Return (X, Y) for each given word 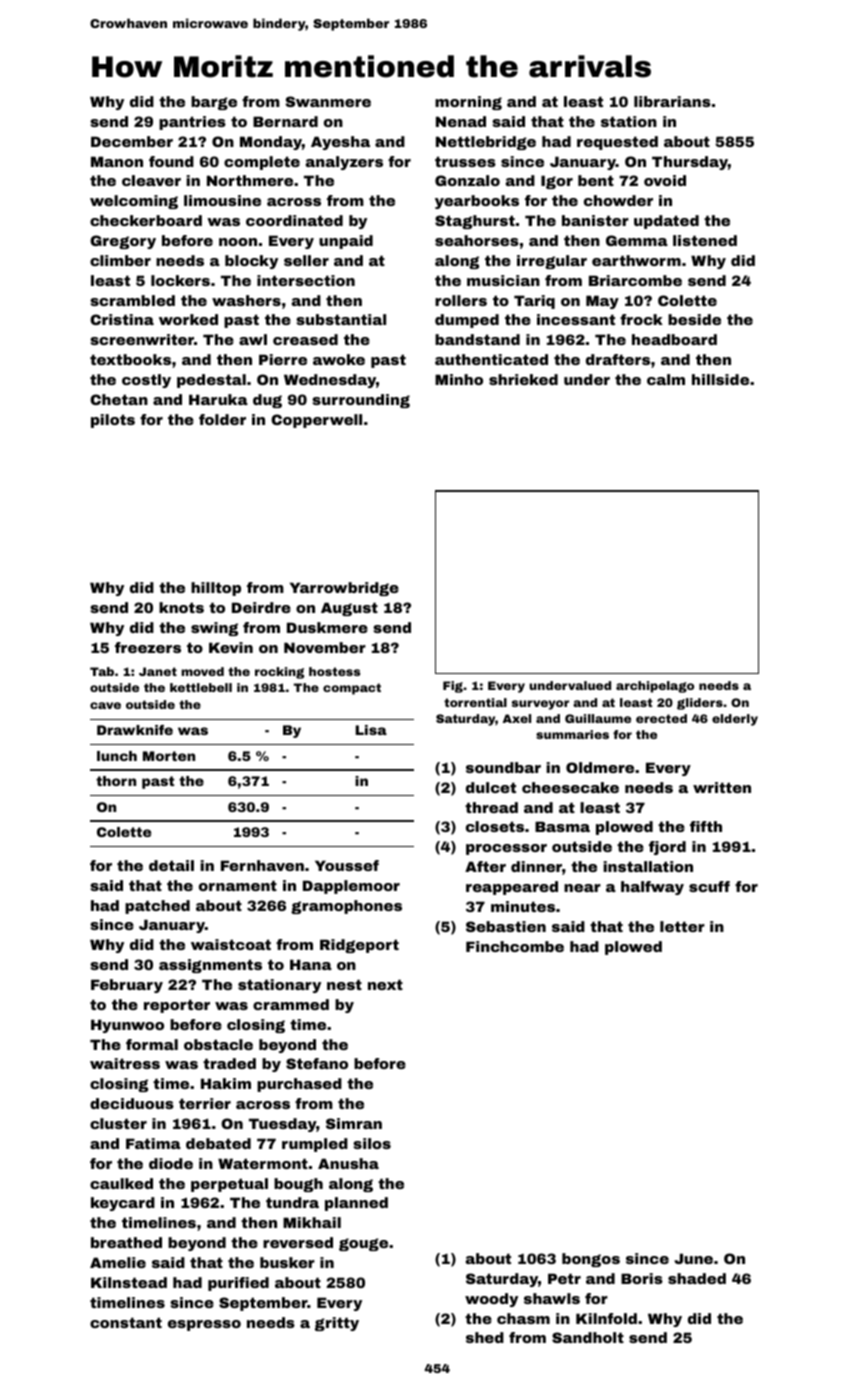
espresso (204, 1325)
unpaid (346, 242)
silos (372, 1143)
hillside (720, 379)
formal (152, 1044)
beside (694, 319)
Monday (271, 143)
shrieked (523, 379)
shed (485, 1337)
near (582, 888)
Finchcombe (515, 946)
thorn (116, 781)
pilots (113, 421)
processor (506, 849)
